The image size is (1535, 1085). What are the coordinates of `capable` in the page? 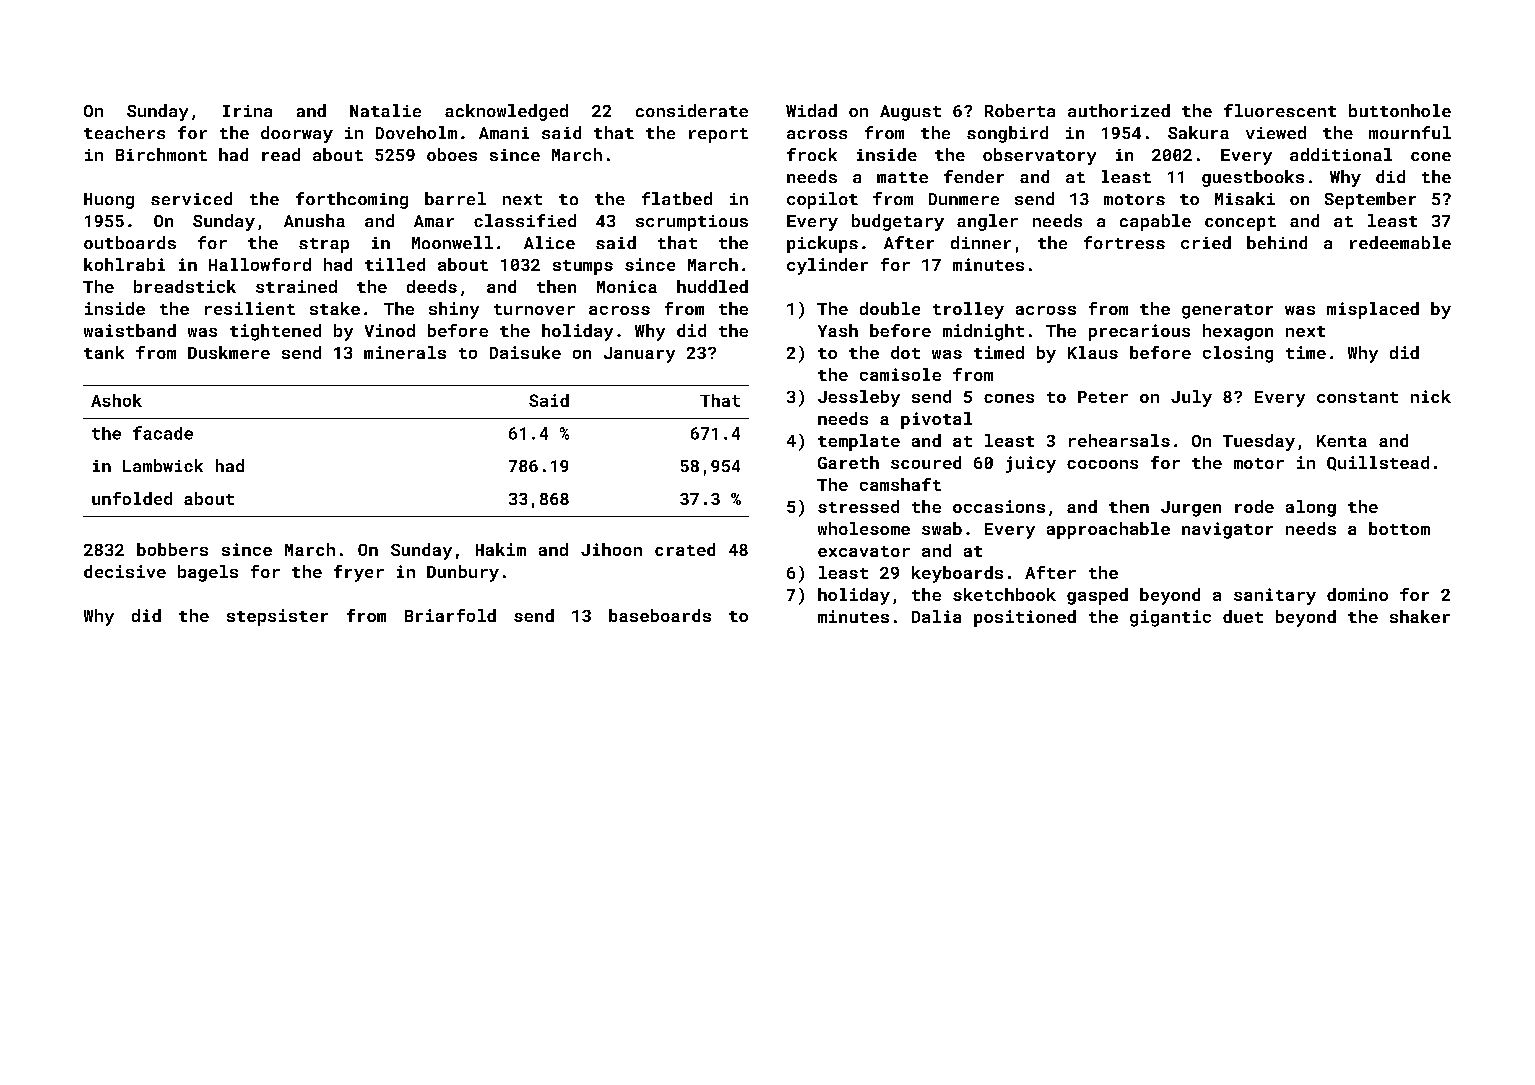 It's located at (1155, 222).
